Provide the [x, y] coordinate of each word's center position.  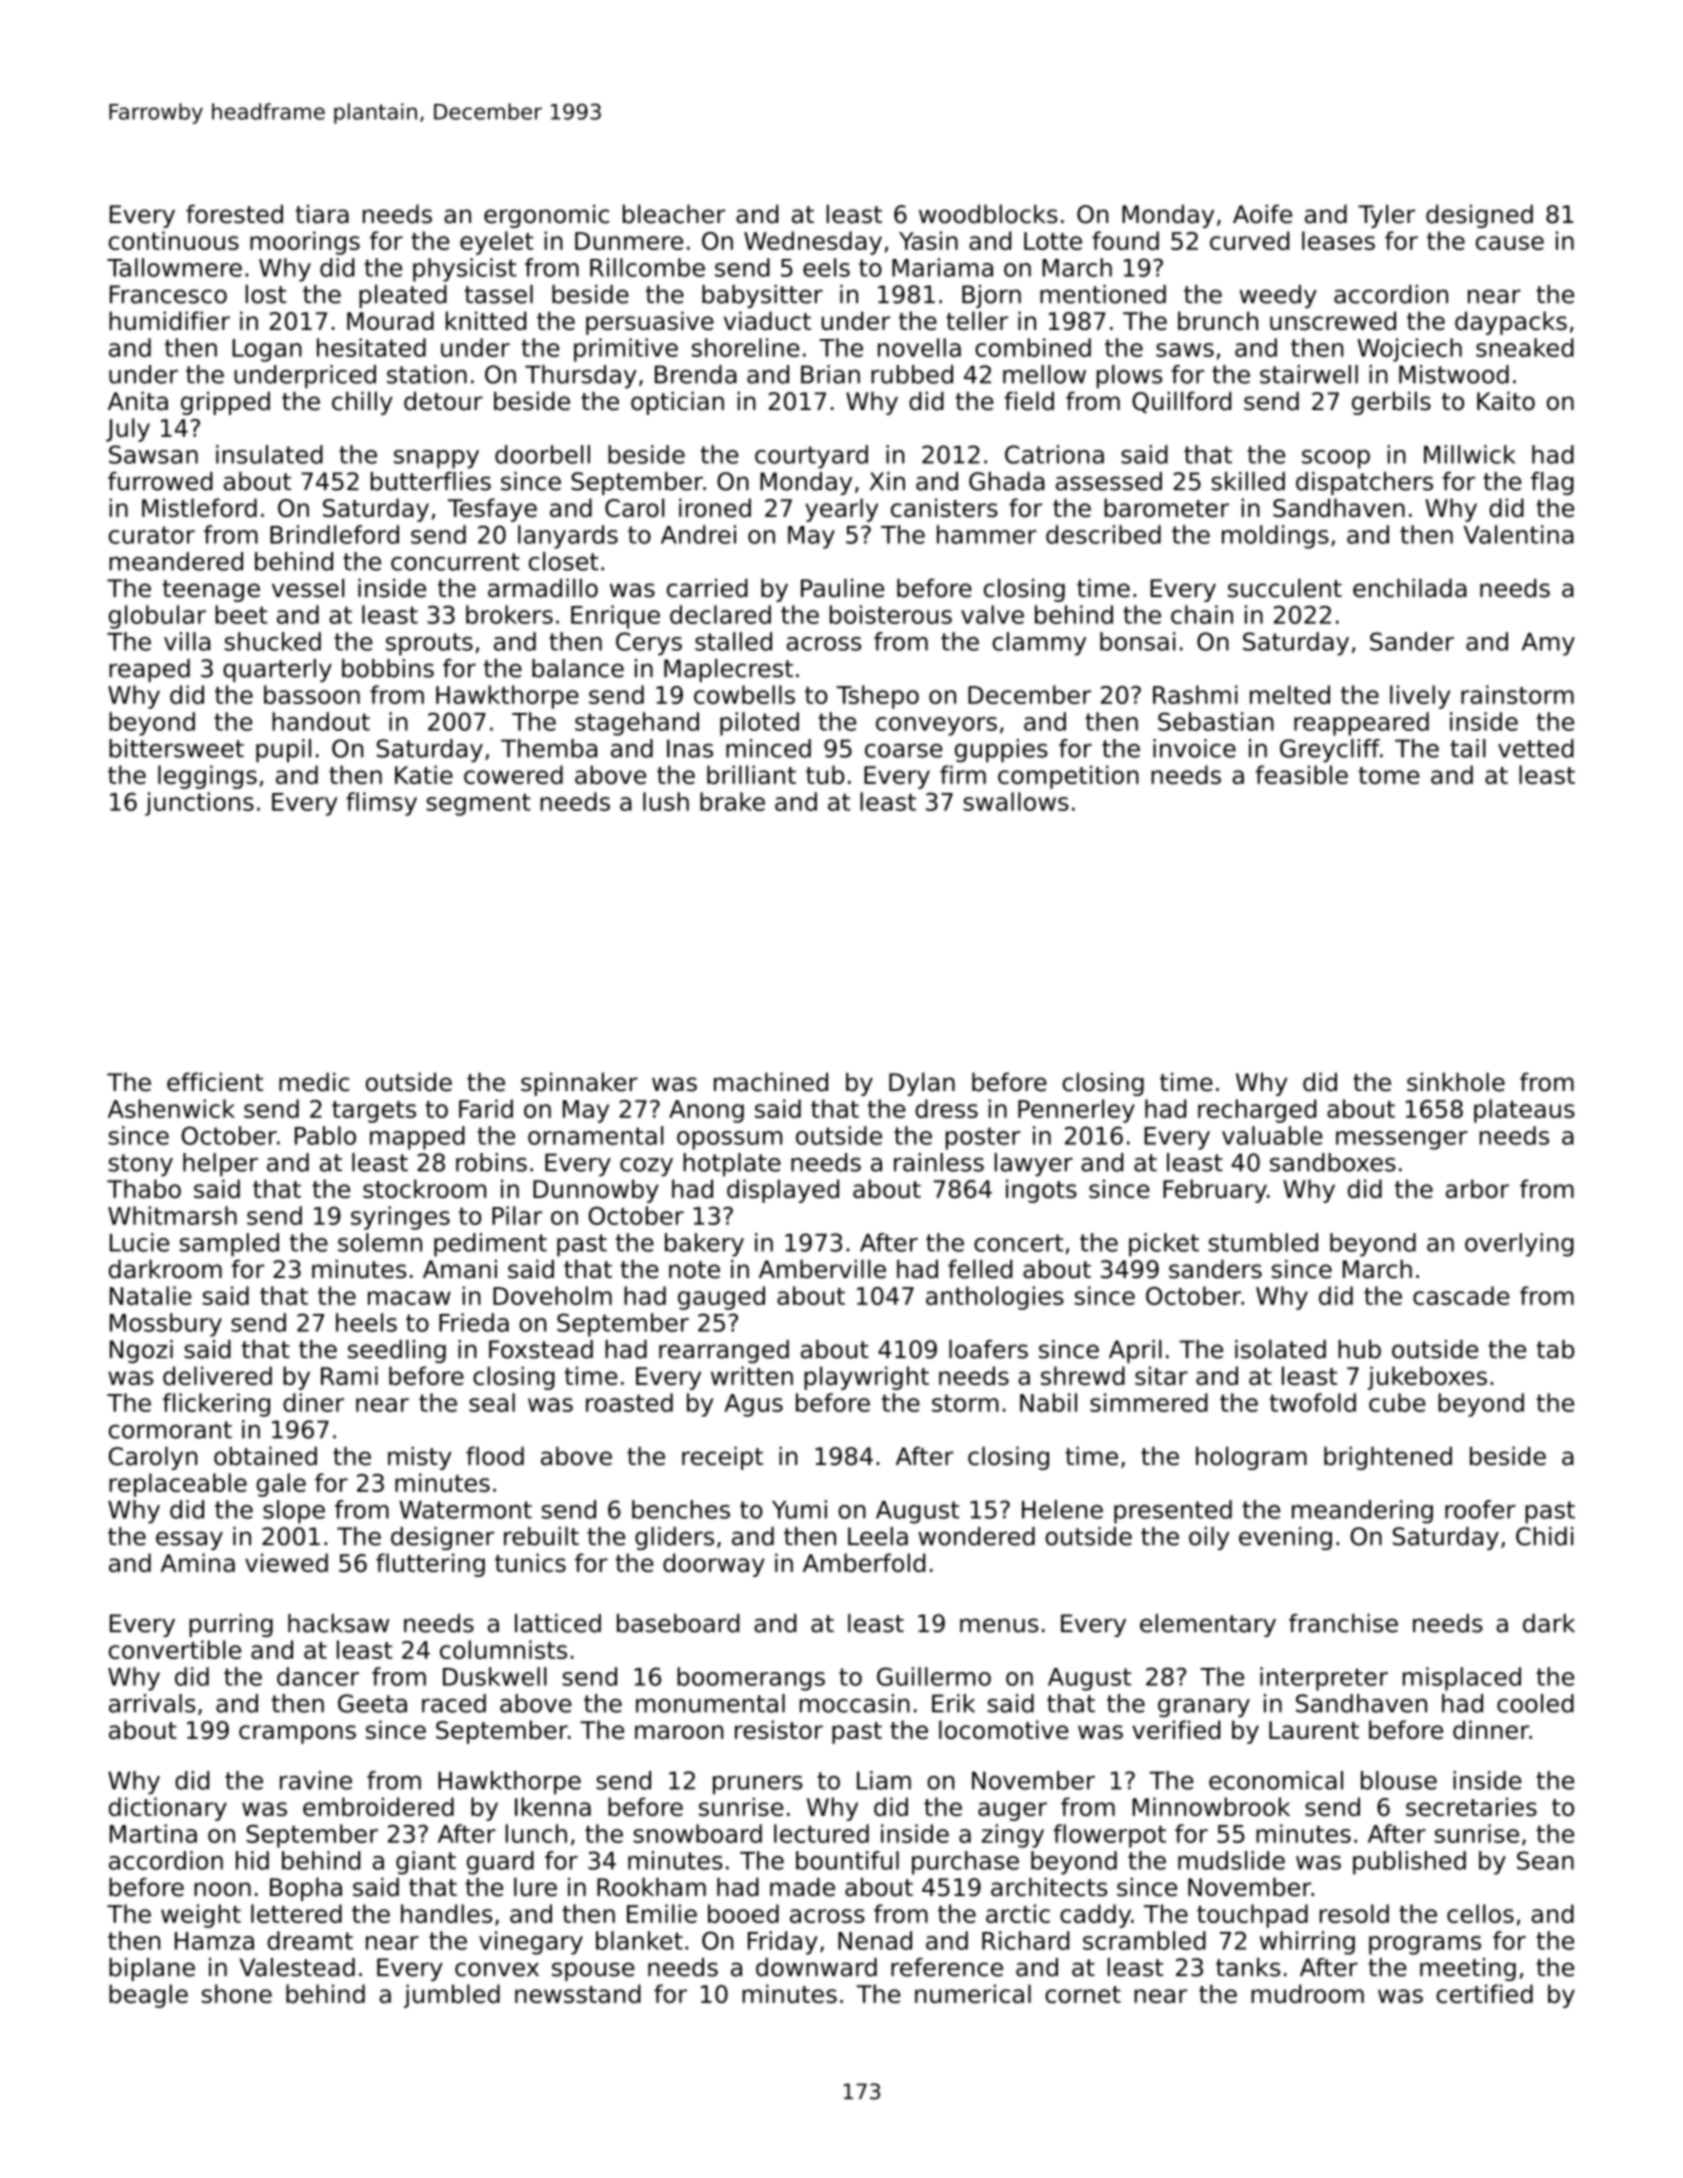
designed [1479, 216]
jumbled [452, 1996]
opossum [729, 1140]
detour [443, 401]
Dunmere [629, 241]
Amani [460, 1269]
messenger [1402, 1140]
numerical [973, 1993]
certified [1484, 1993]
